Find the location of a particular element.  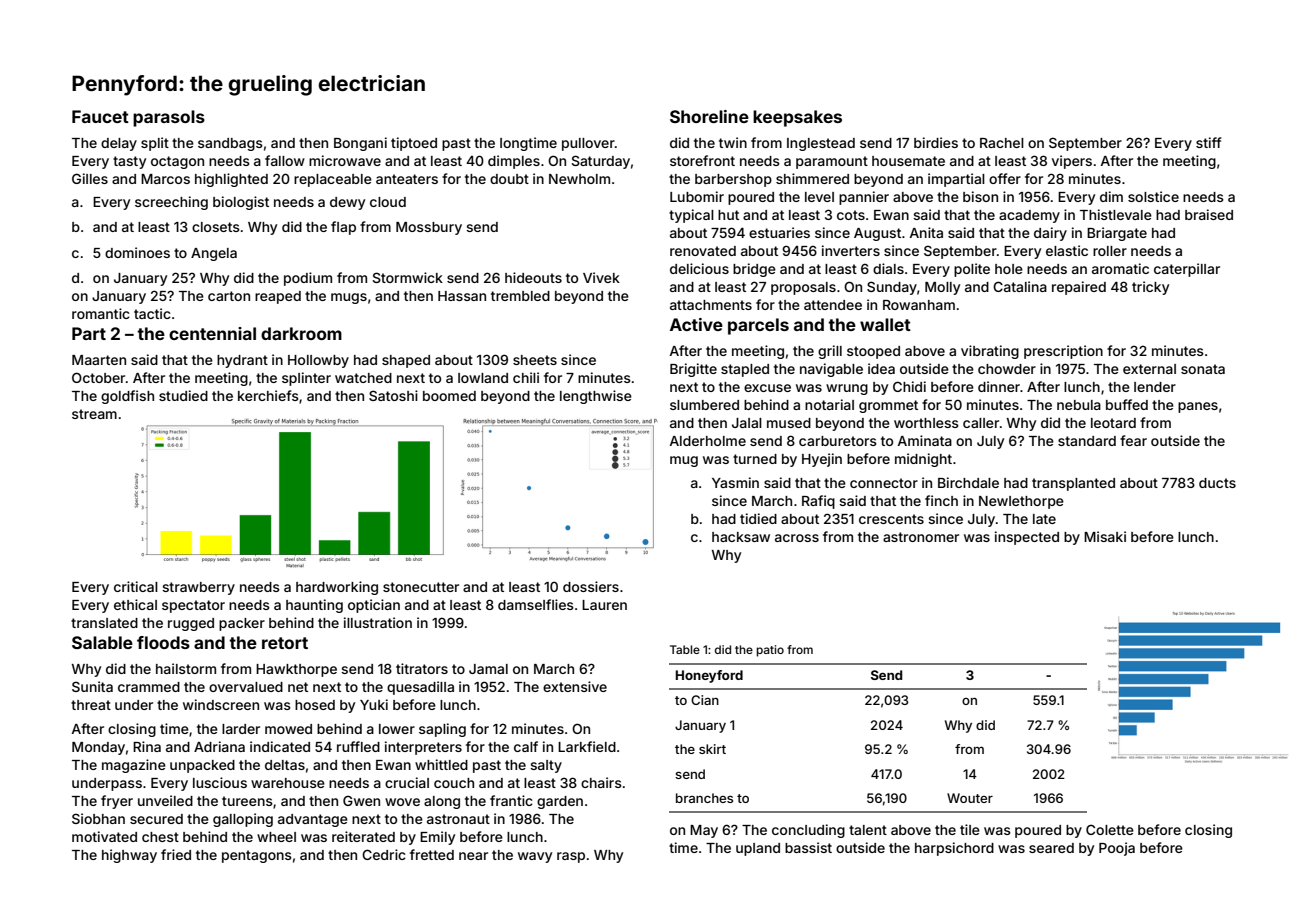

barbershop is located at coordinates (733, 180).
